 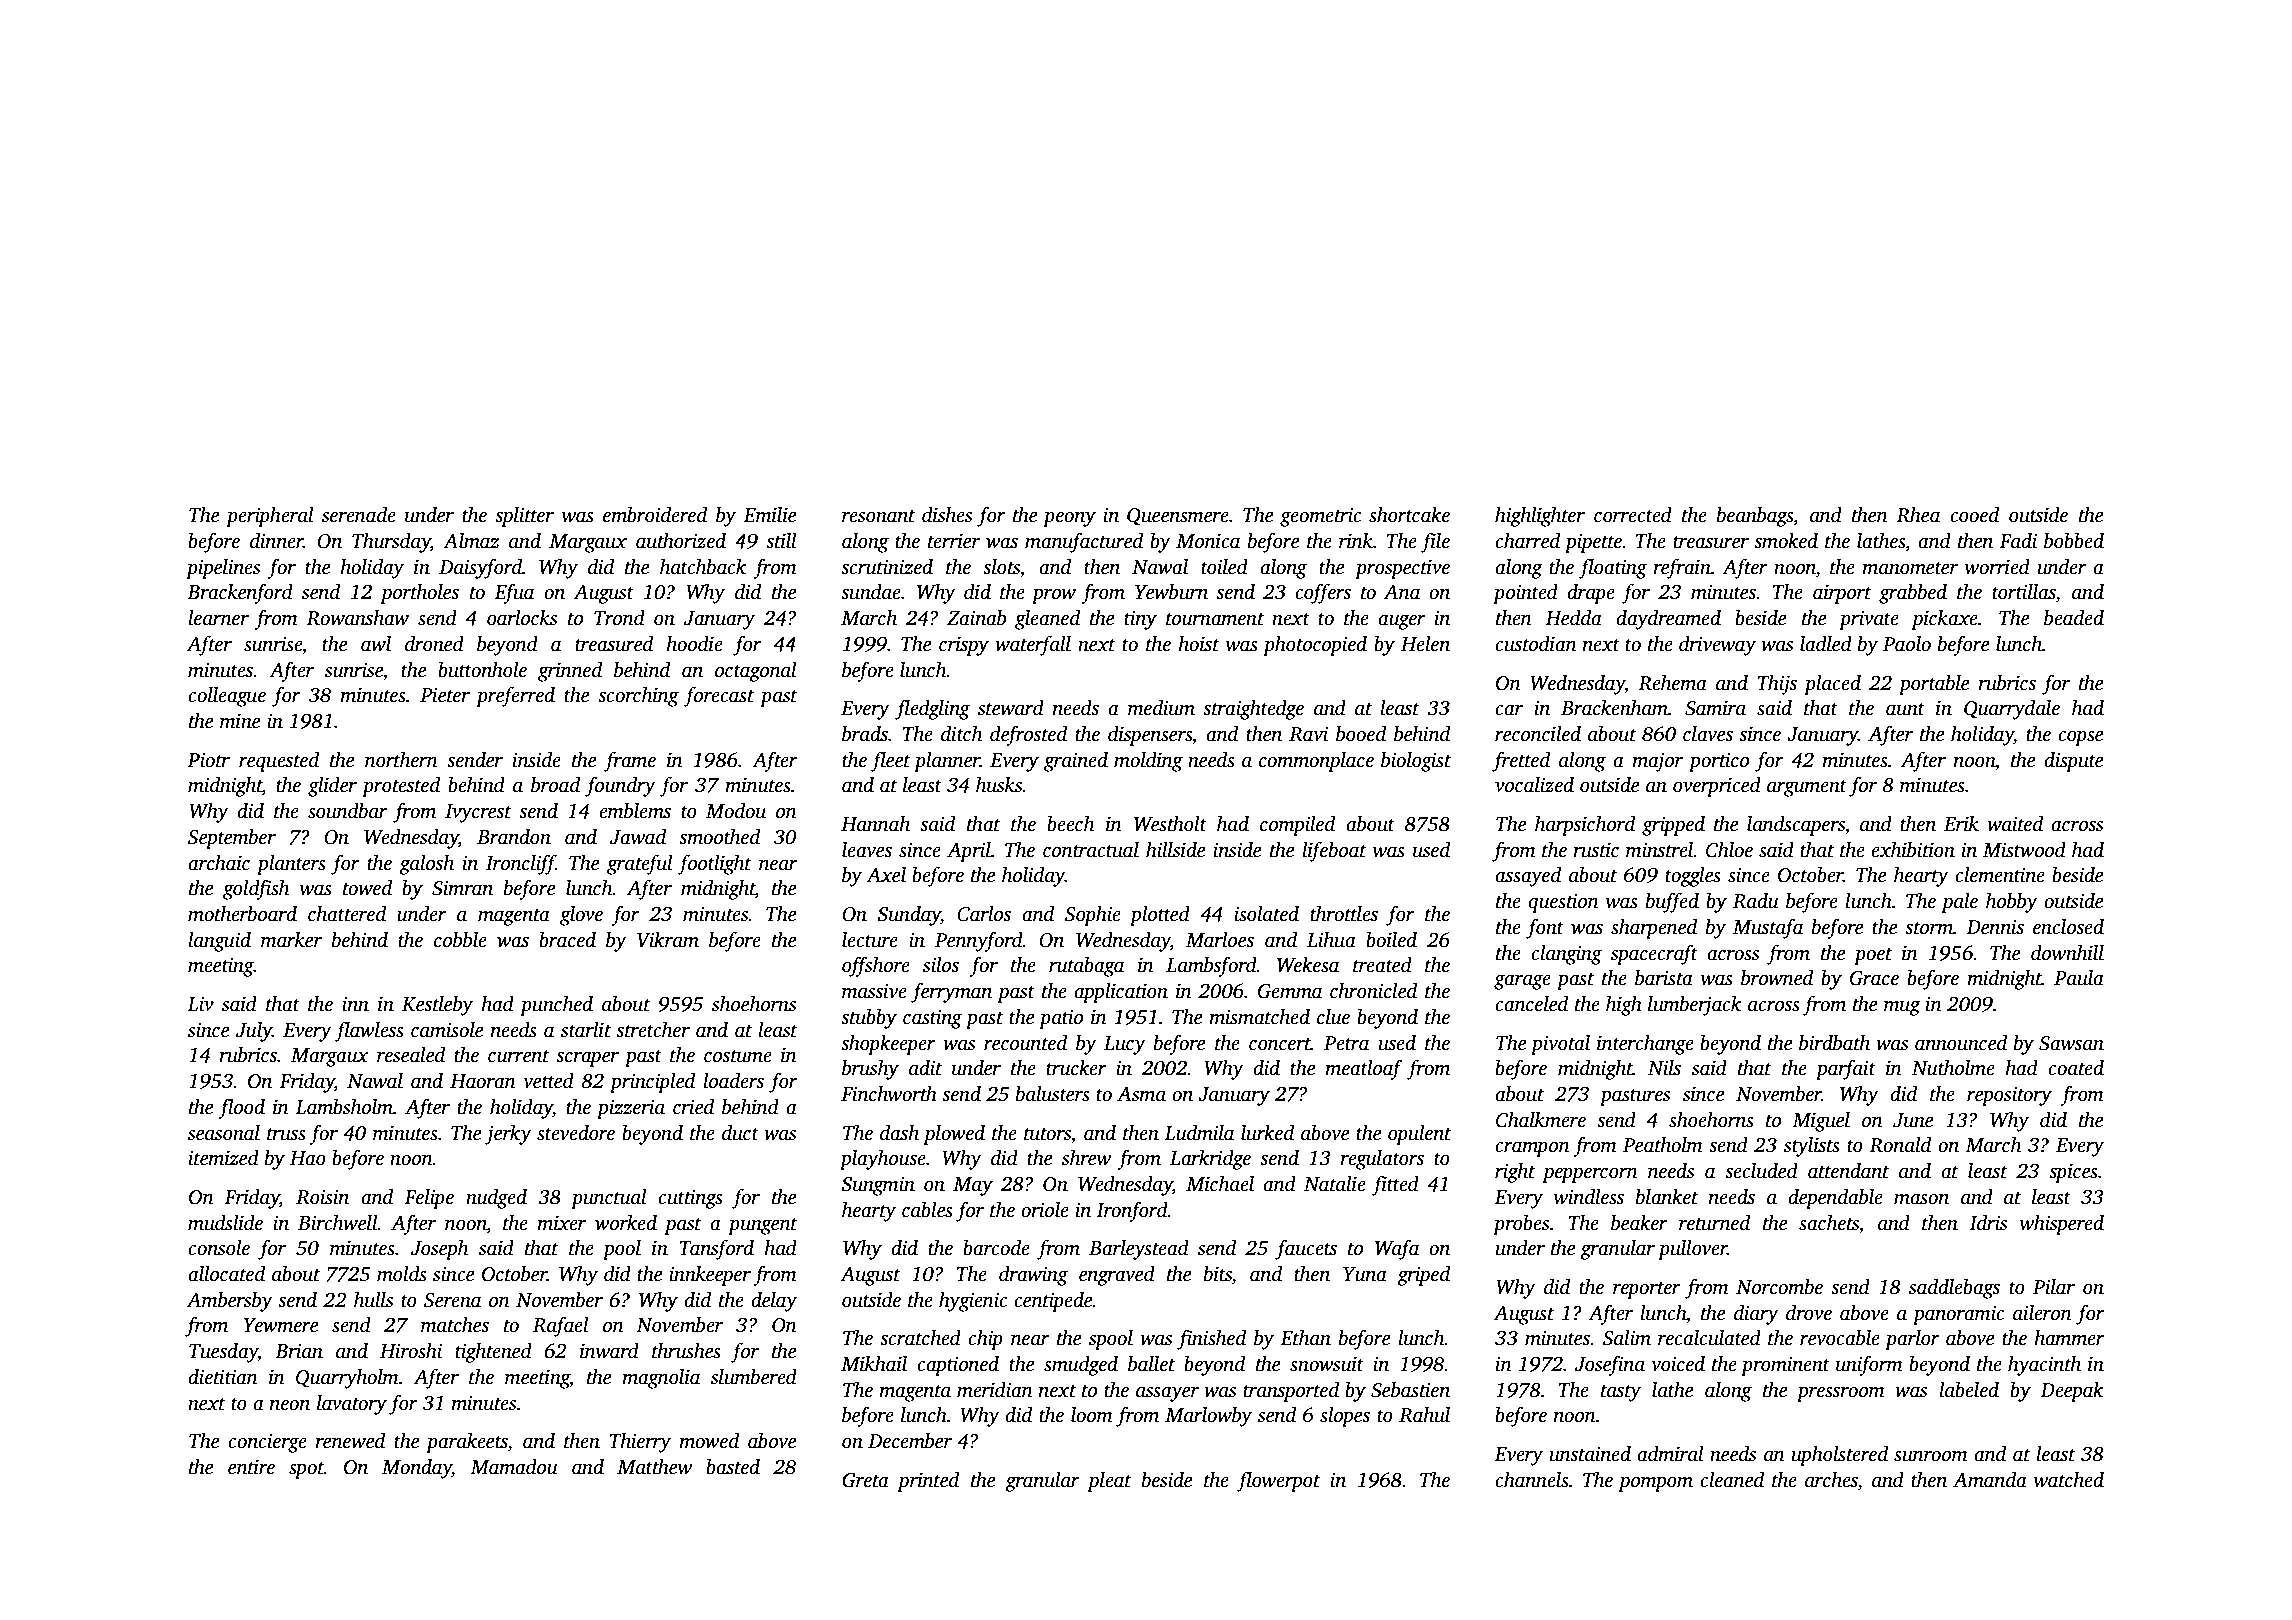 What do you see at coordinates (1633, 515) in the screenshot?
I see `corrected` at bounding box center [1633, 515].
